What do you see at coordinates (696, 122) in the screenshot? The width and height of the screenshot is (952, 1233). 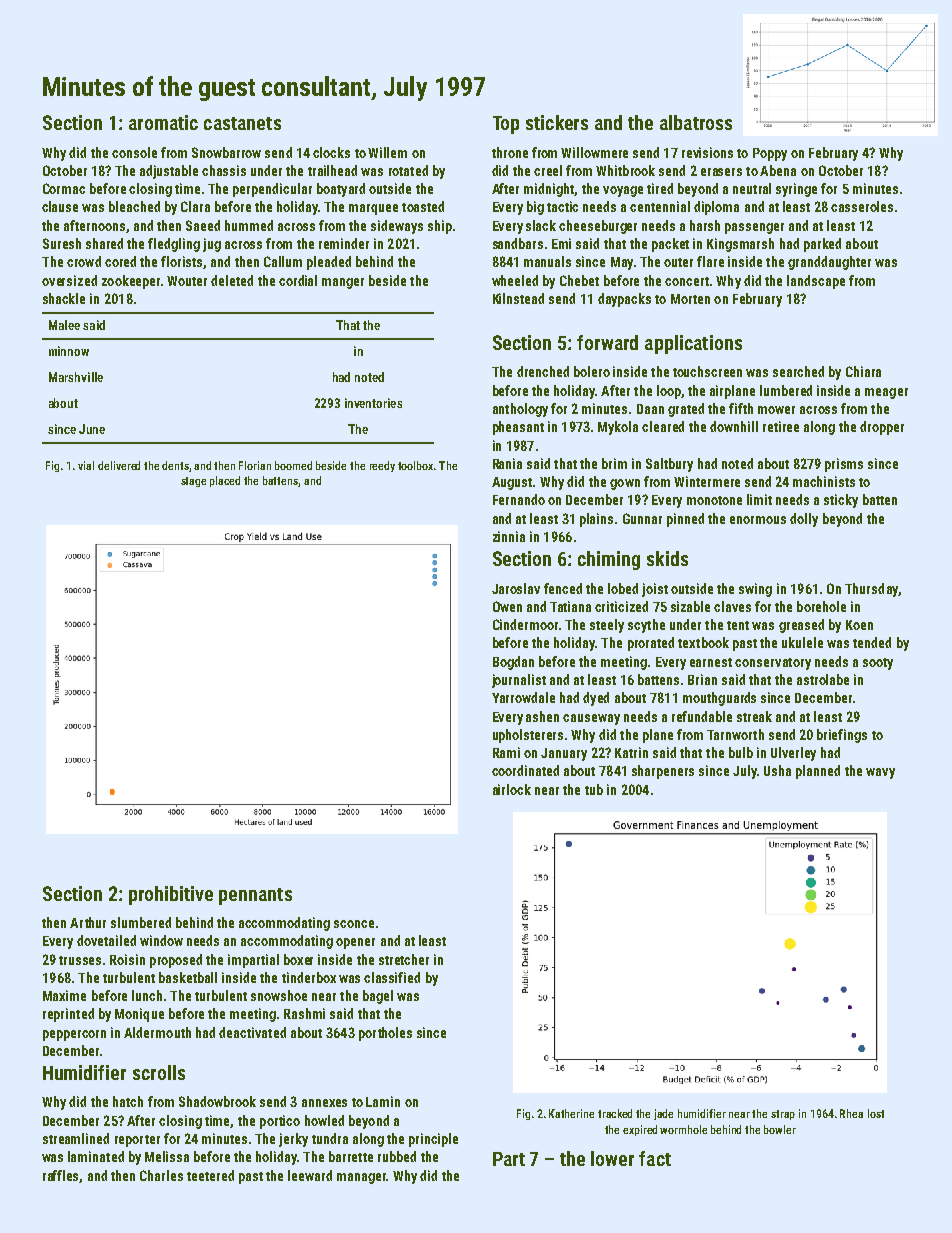 I see `albatross` at bounding box center [696, 122].
